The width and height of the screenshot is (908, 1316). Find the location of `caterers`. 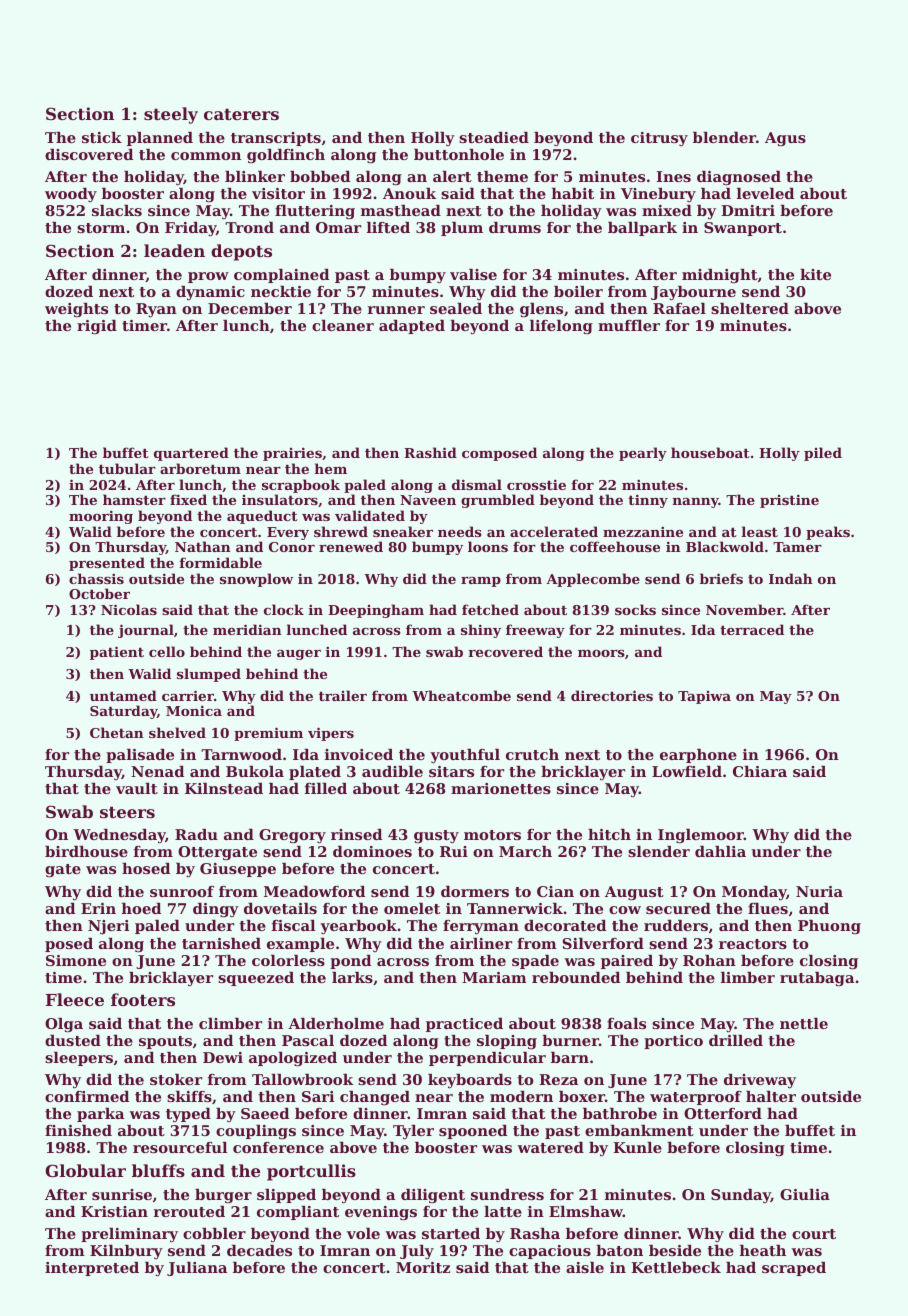

caterers is located at coordinates (241, 114).
